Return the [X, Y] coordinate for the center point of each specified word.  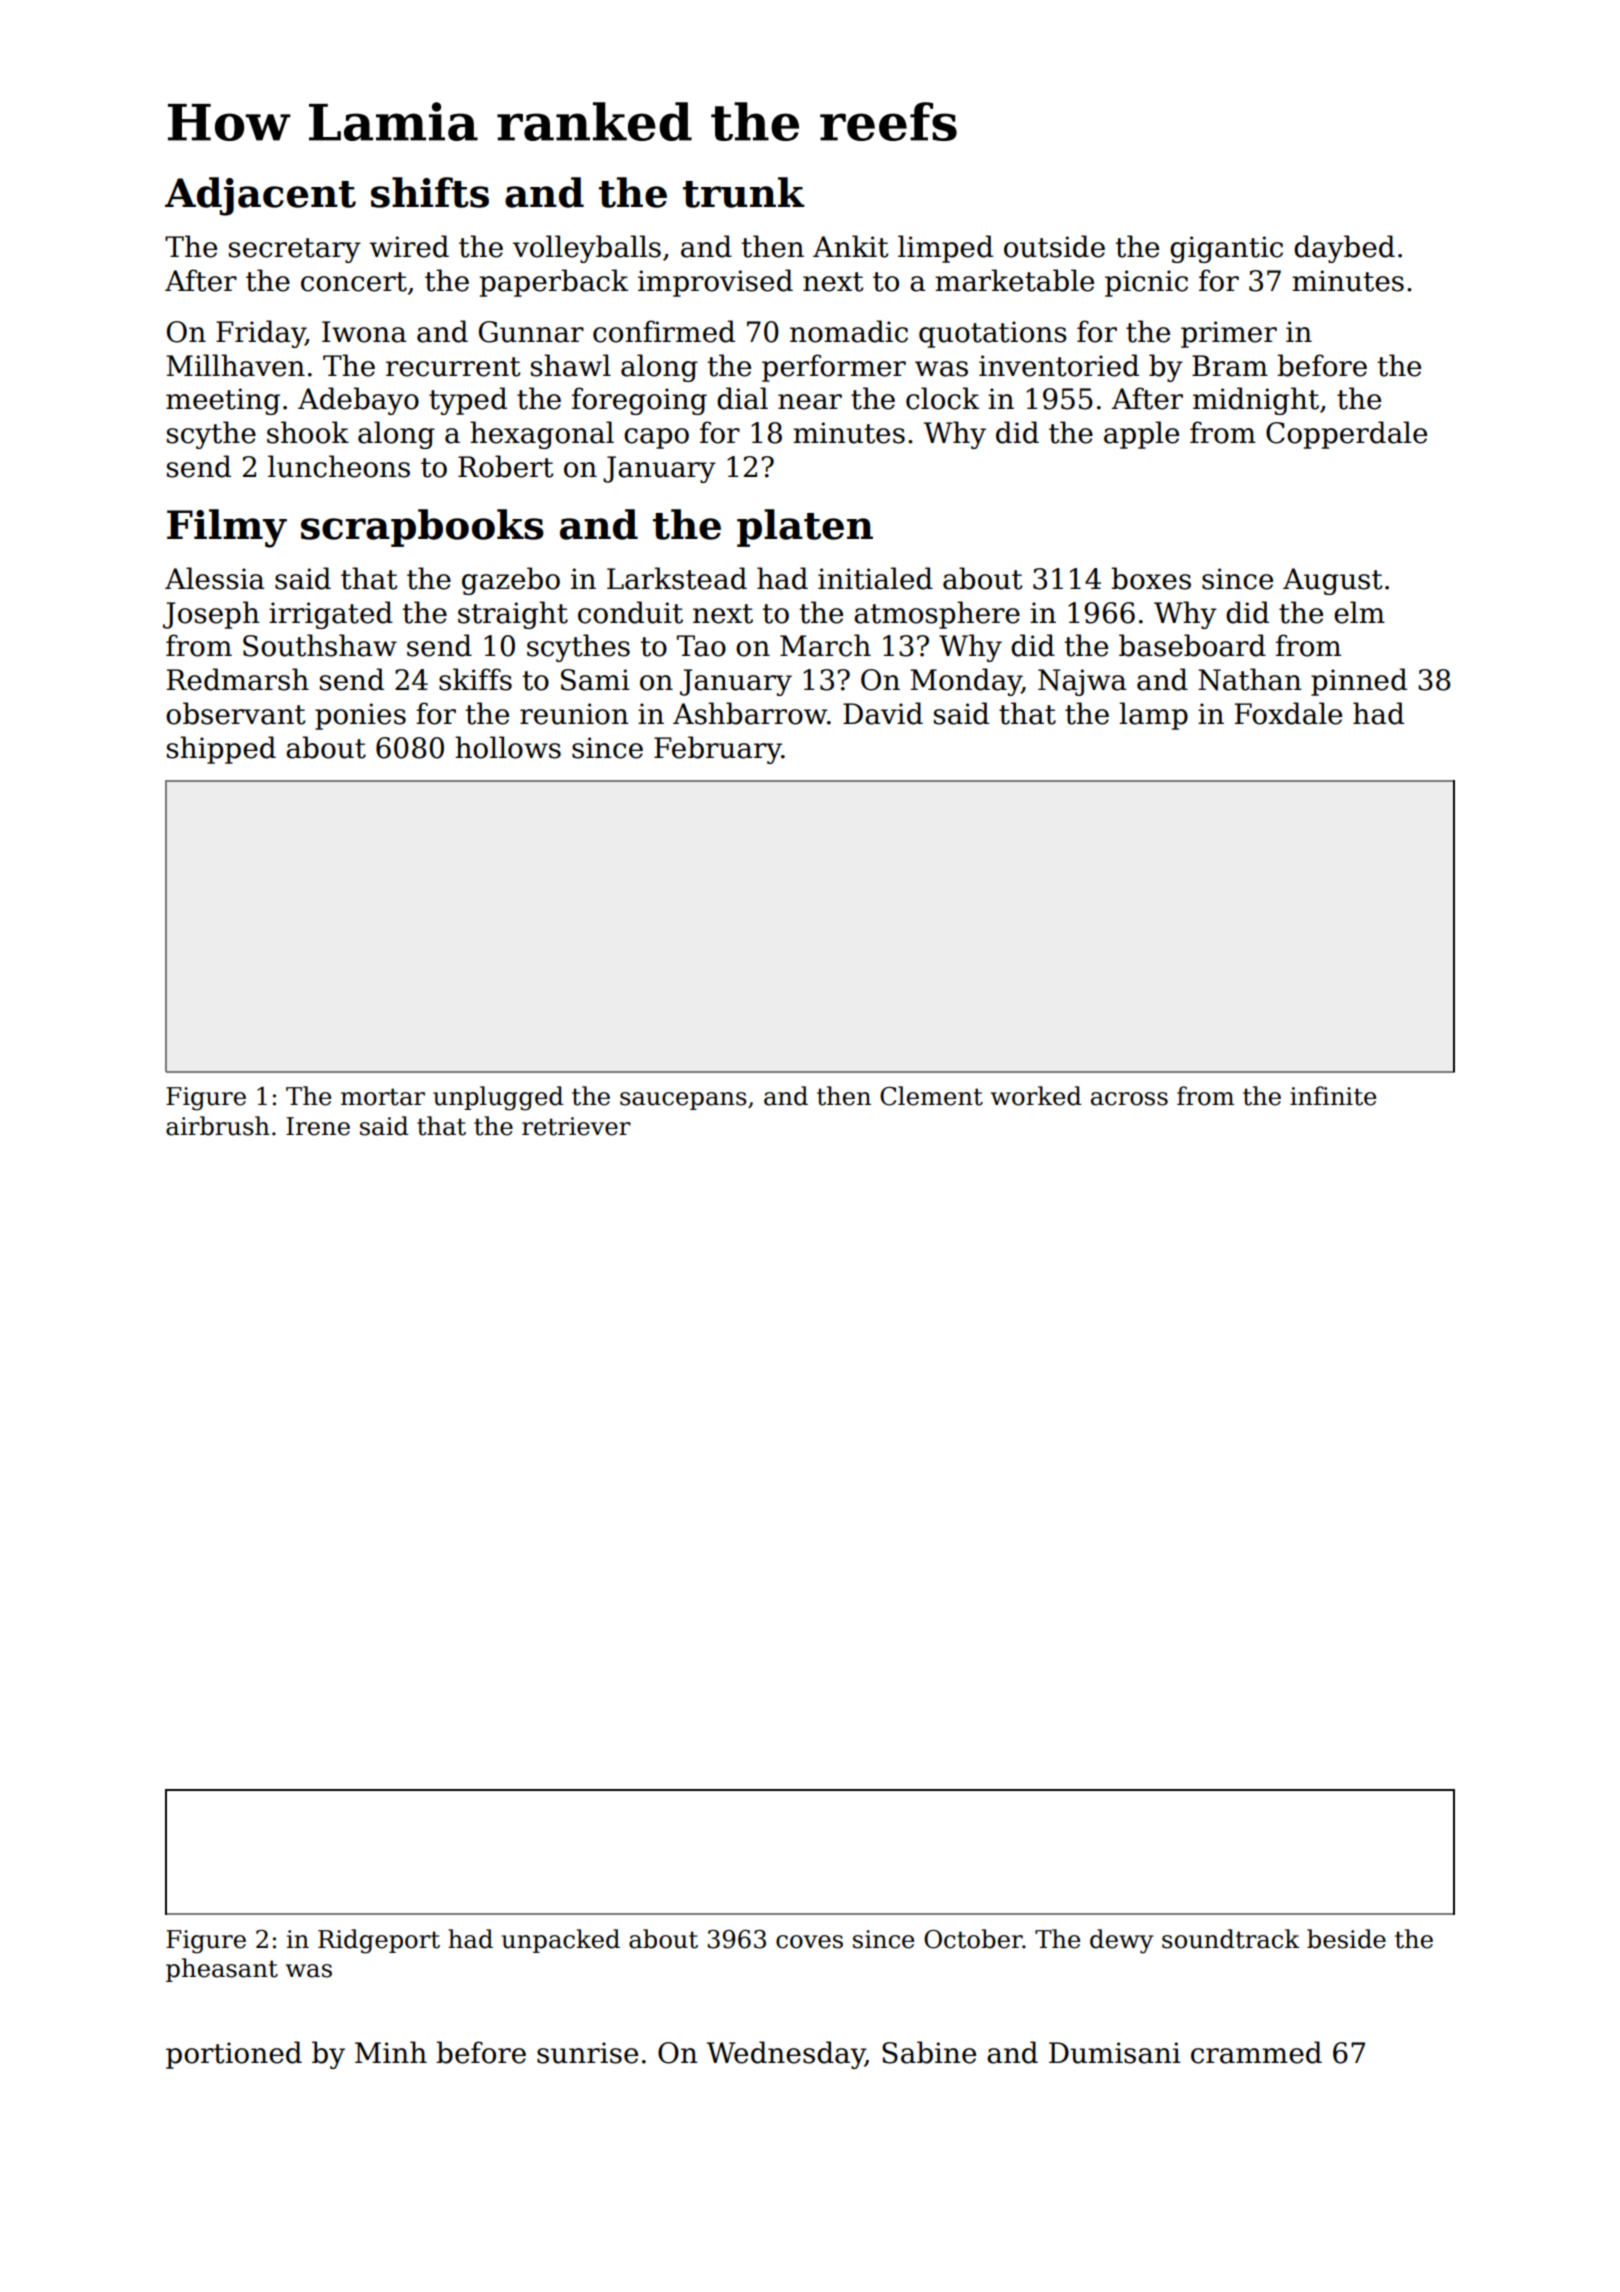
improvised [715, 283]
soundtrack [1231, 1939]
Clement [931, 1096]
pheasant [222, 1970]
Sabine [929, 2052]
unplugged [498, 1098]
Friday [261, 334]
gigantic [1226, 249]
